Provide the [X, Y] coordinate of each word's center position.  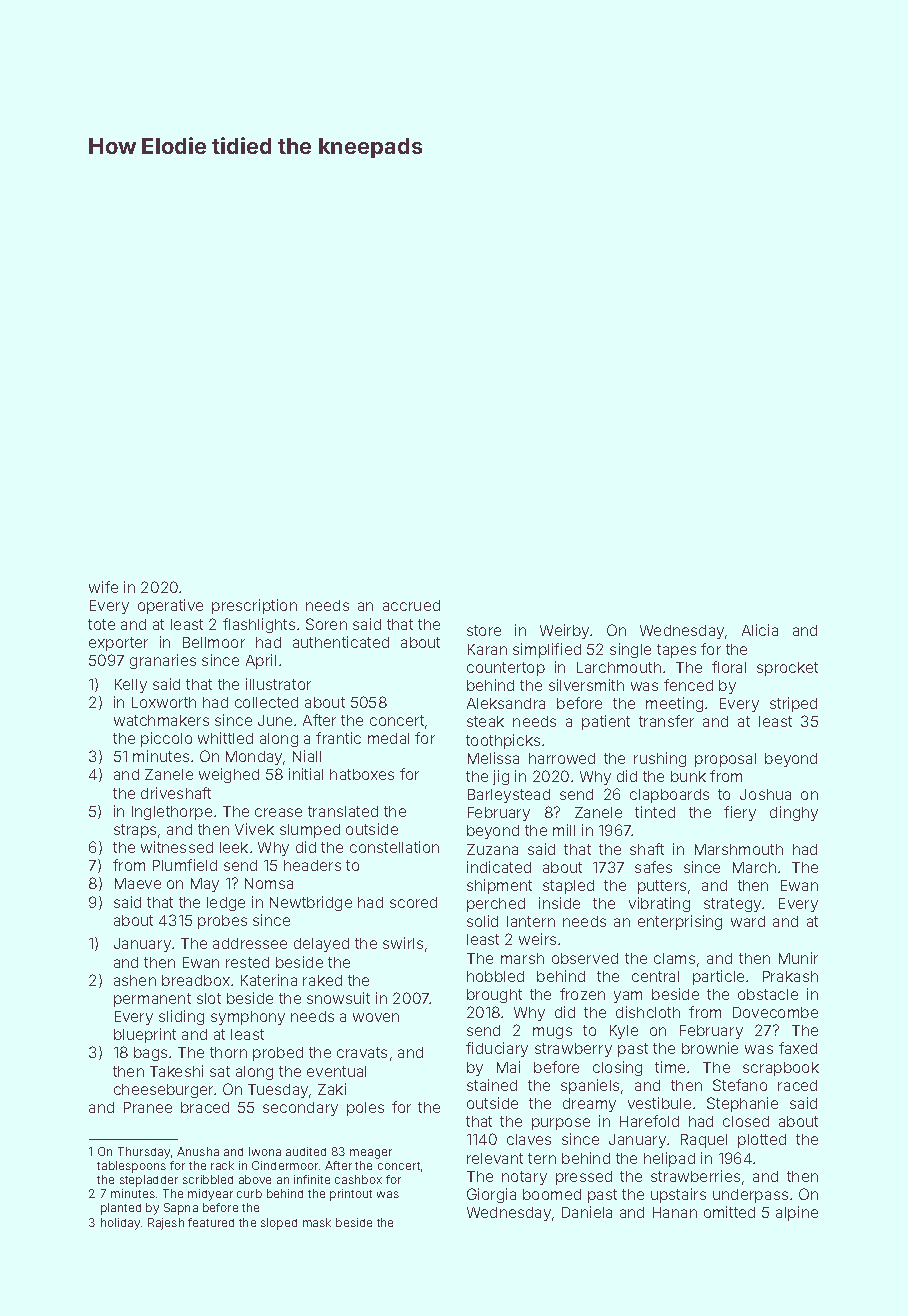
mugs [552, 1033]
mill [564, 830]
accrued [411, 605]
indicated [499, 867]
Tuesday [278, 1091]
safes [653, 867]
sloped [279, 1224]
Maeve [138, 883]
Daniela [587, 1212]
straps [135, 831]
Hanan [675, 1212]
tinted [655, 812]
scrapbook [781, 1069]
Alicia [760, 630]
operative [170, 606]
